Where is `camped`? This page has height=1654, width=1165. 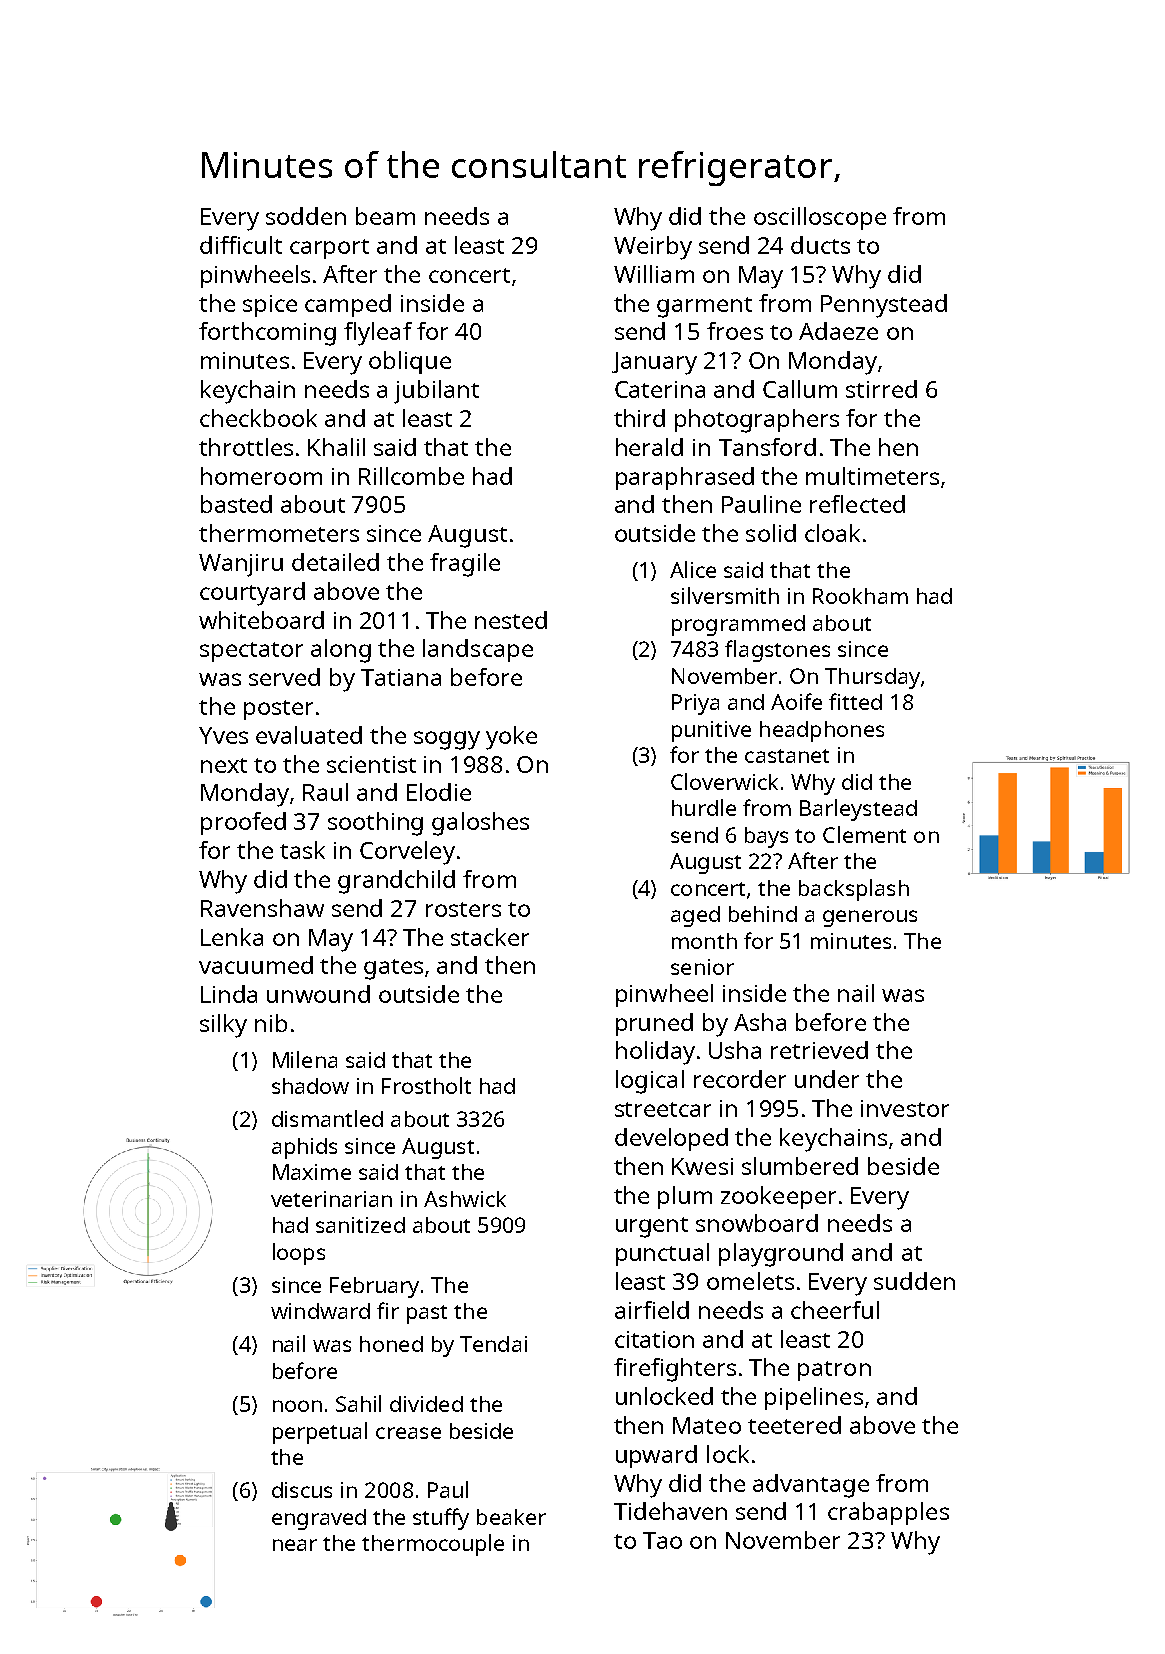 camped is located at coordinates (348, 305).
